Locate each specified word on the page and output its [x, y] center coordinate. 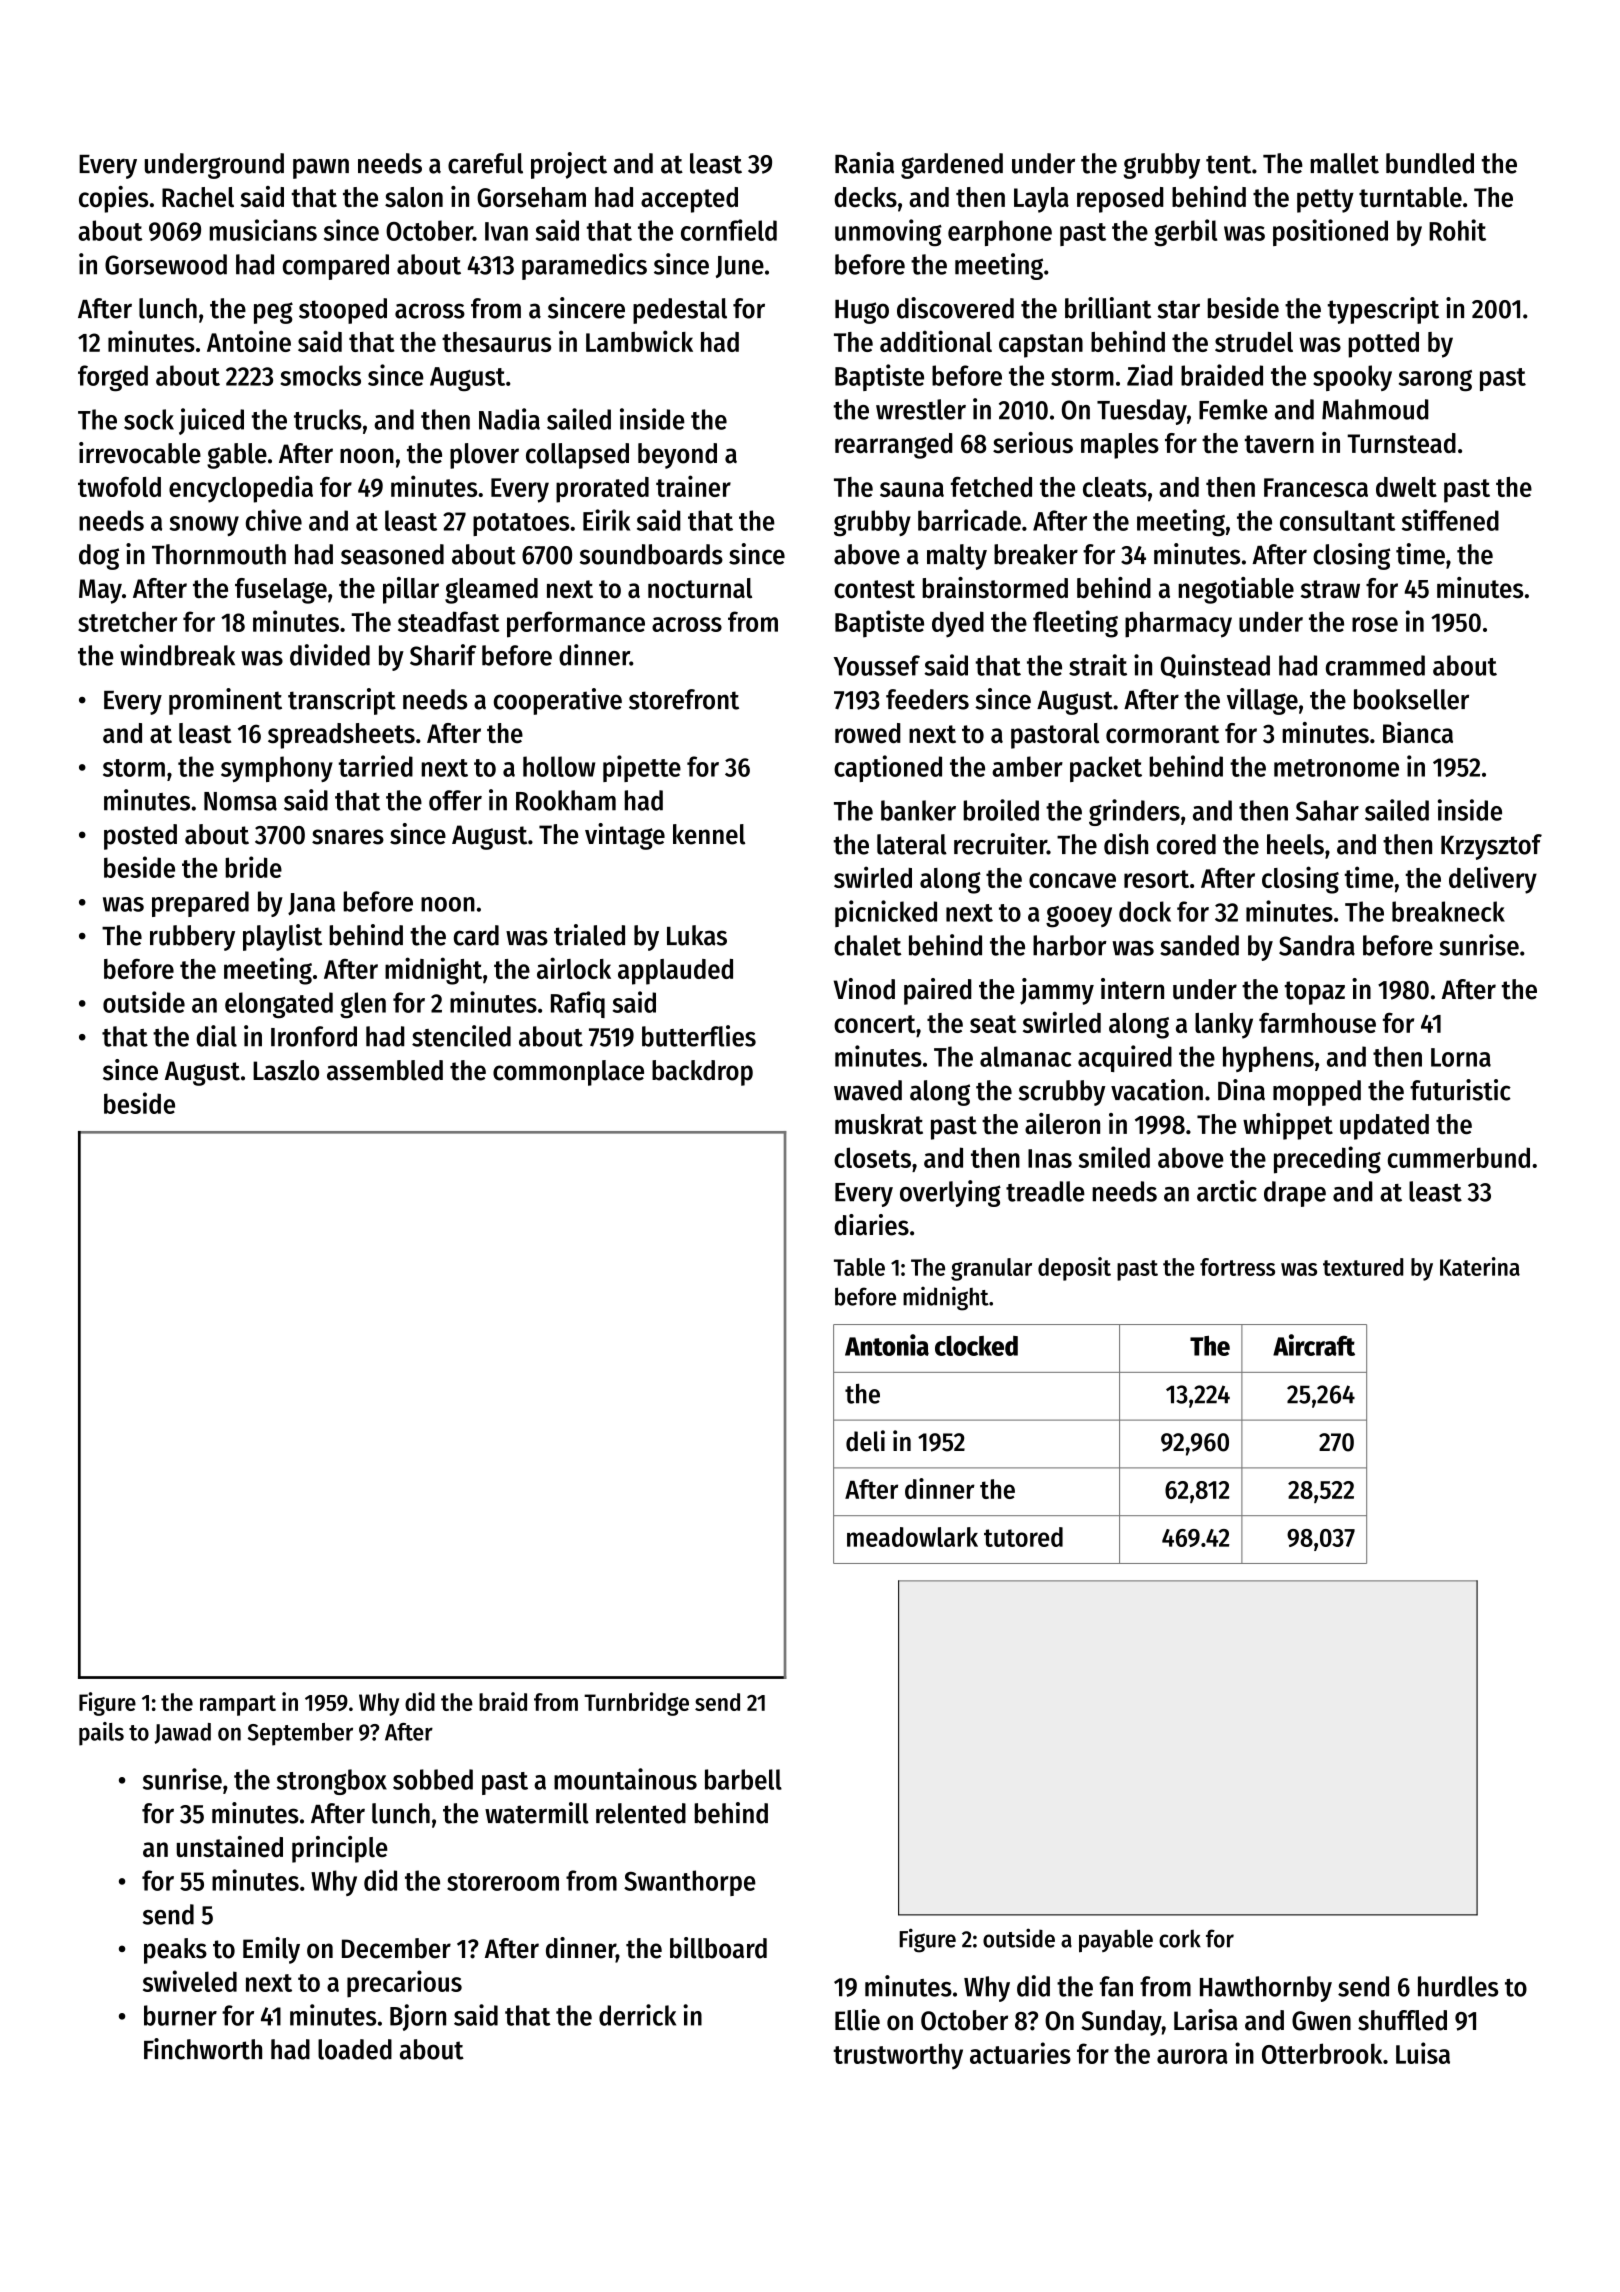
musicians [263, 230]
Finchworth [203, 2049]
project [569, 165]
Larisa [1206, 2020]
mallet [1344, 163]
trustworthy [898, 2056]
